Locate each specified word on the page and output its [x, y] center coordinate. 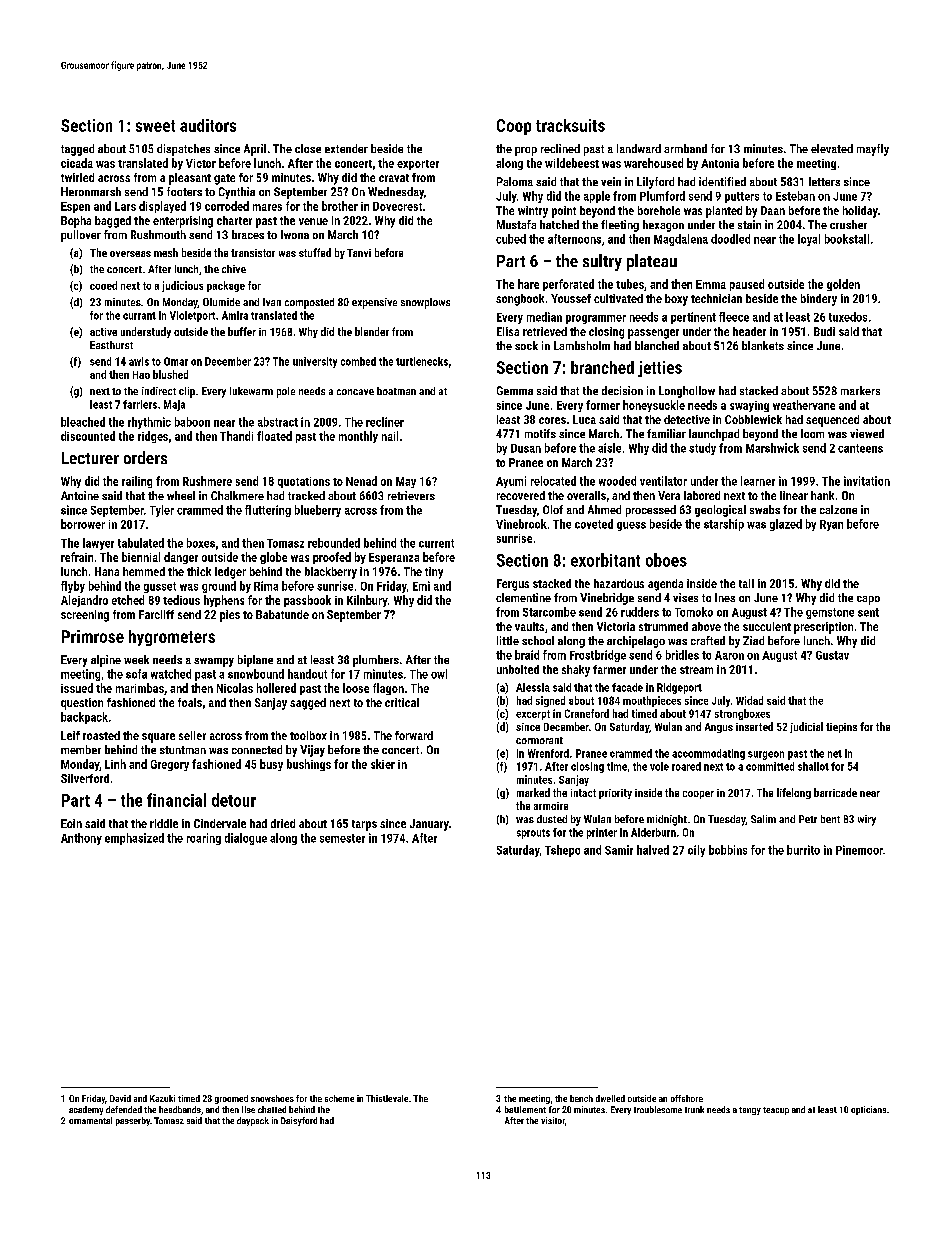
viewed [867, 433]
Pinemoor [859, 850]
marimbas [140, 688]
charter [234, 220]
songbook [520, 300]
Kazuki [162, 1098]
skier [383, 764]
